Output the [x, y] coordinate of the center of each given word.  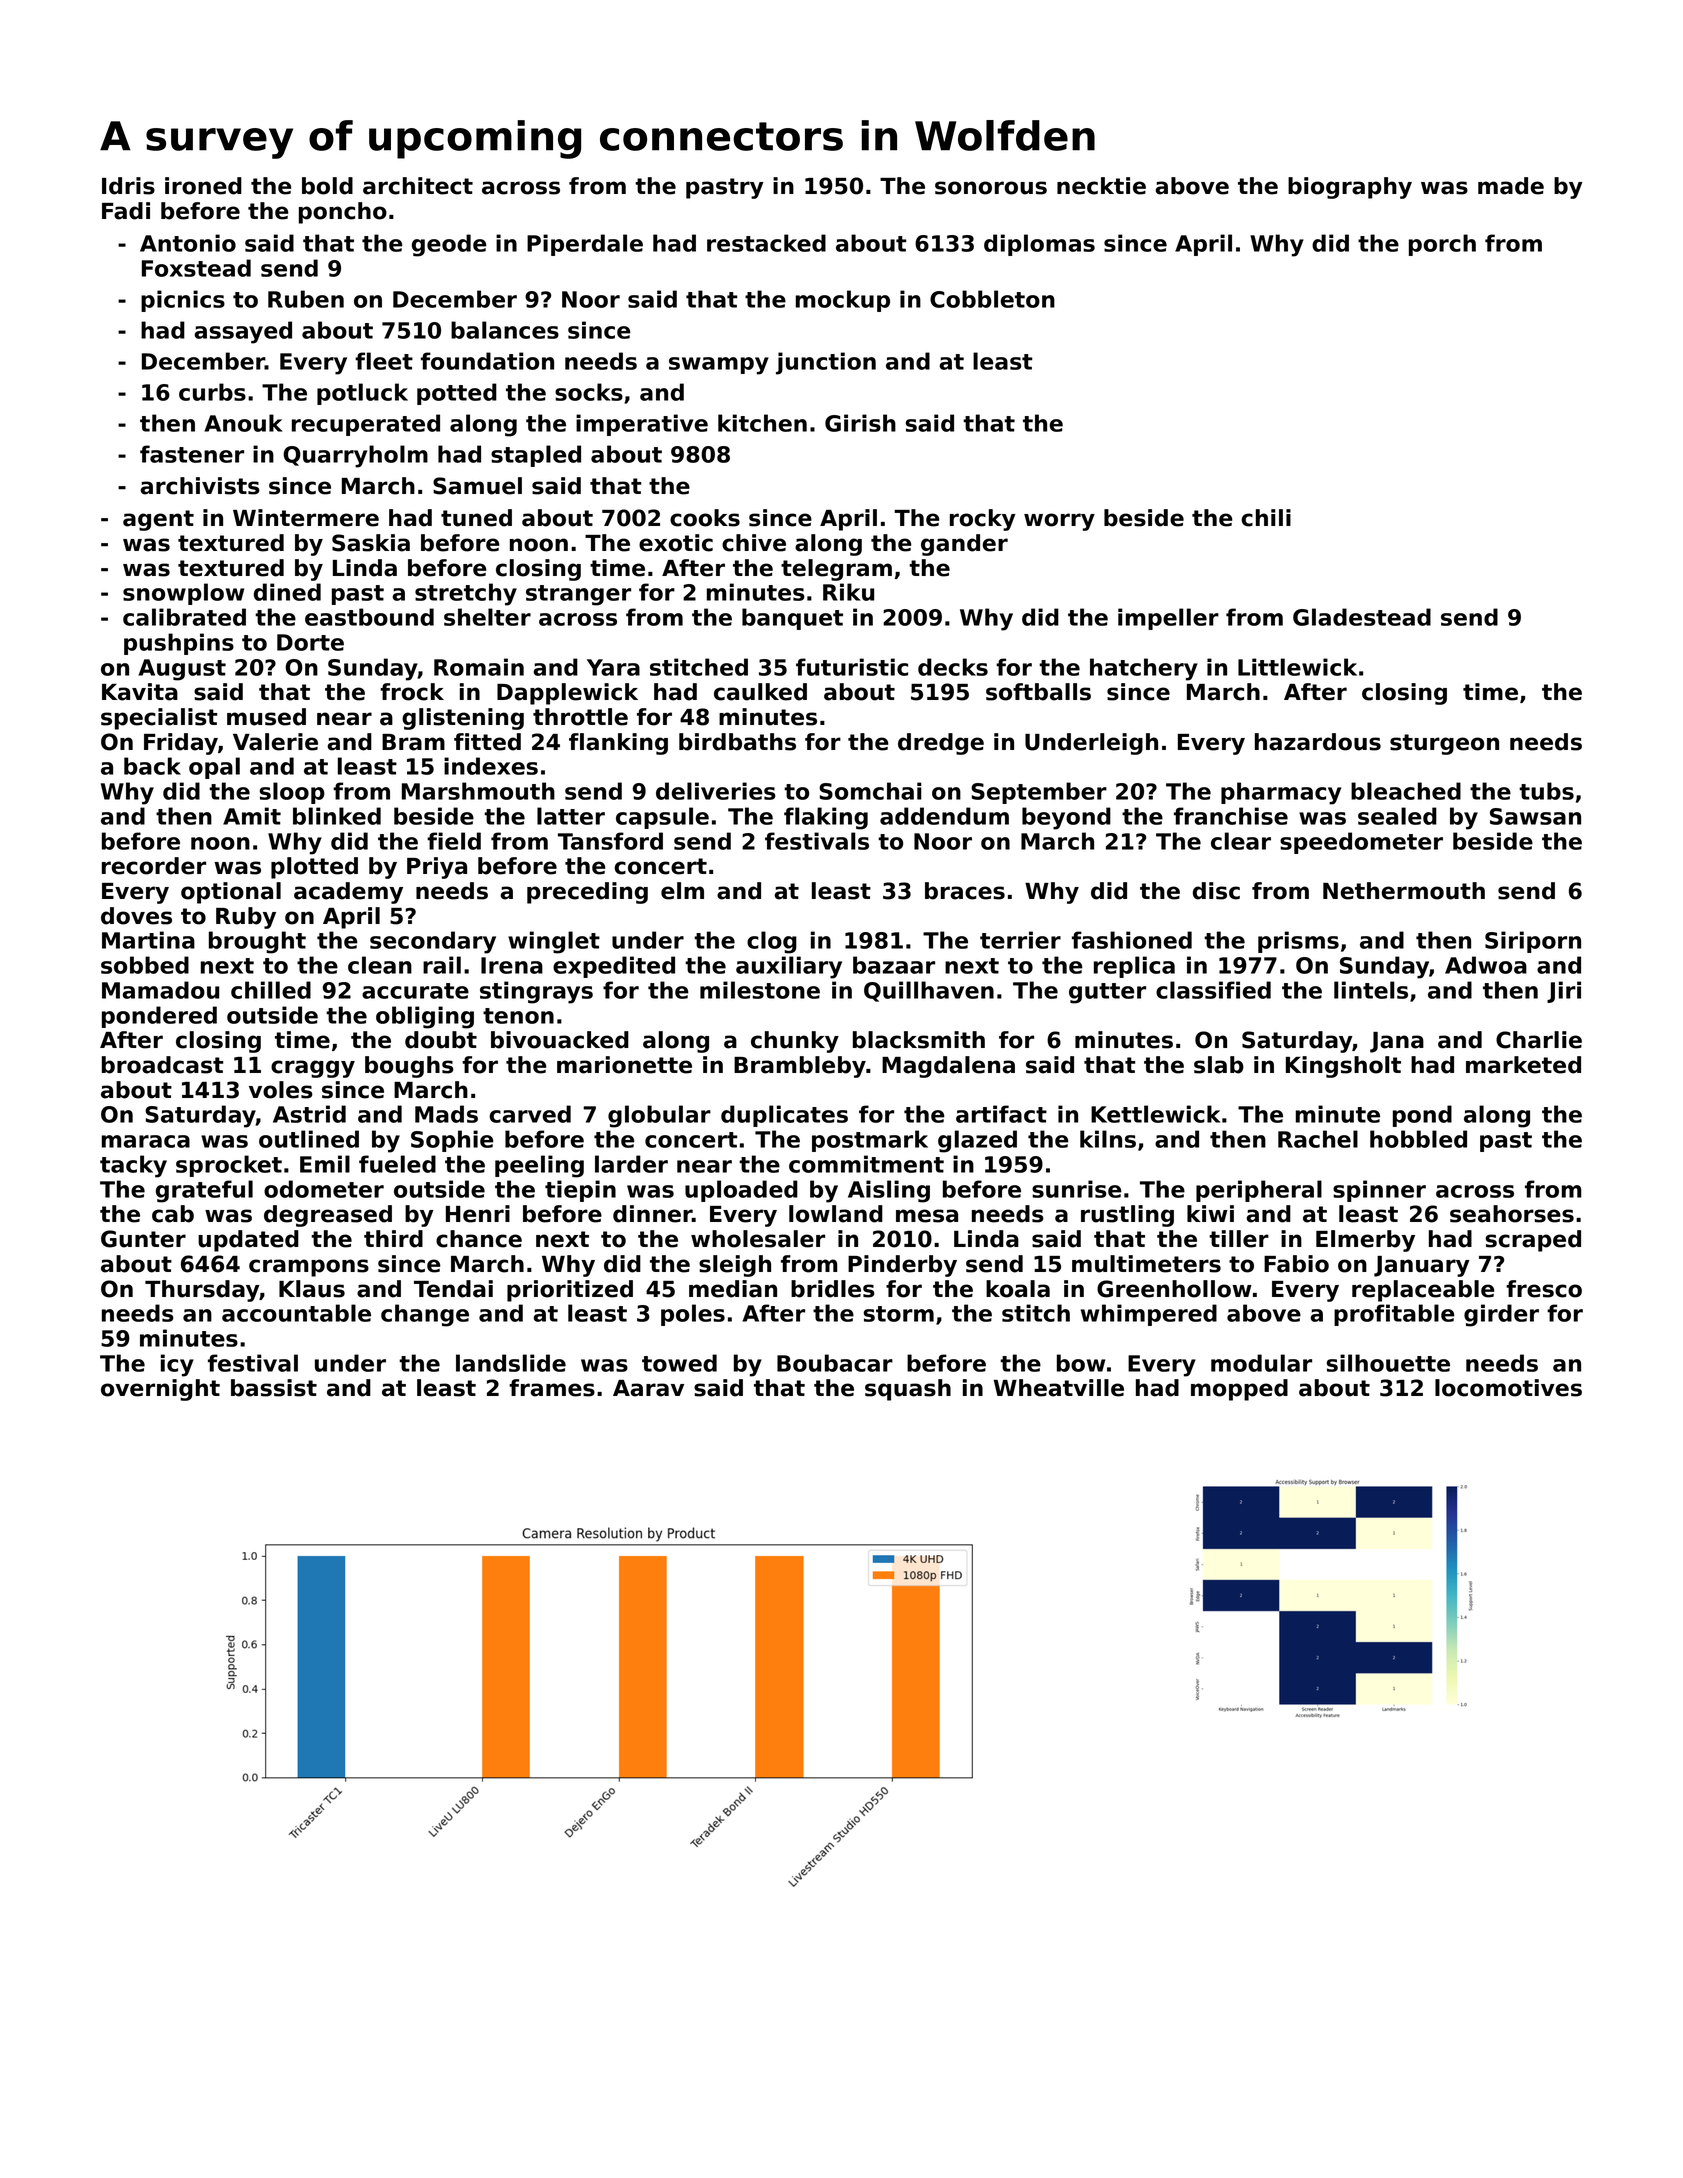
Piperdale [585, 245]
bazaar [894, 965]
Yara [613, 667]
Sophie [452, 1141]
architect [418, 186]
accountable [296, 1313]
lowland [836, 1214]
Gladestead [1362, 617]
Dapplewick [567, 694]
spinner [1379, 1191]
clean [380, 965]
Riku [848, 592]
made [1511, 186]
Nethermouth [1404, 891]
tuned [476, 518]
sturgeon [1444, 744]
